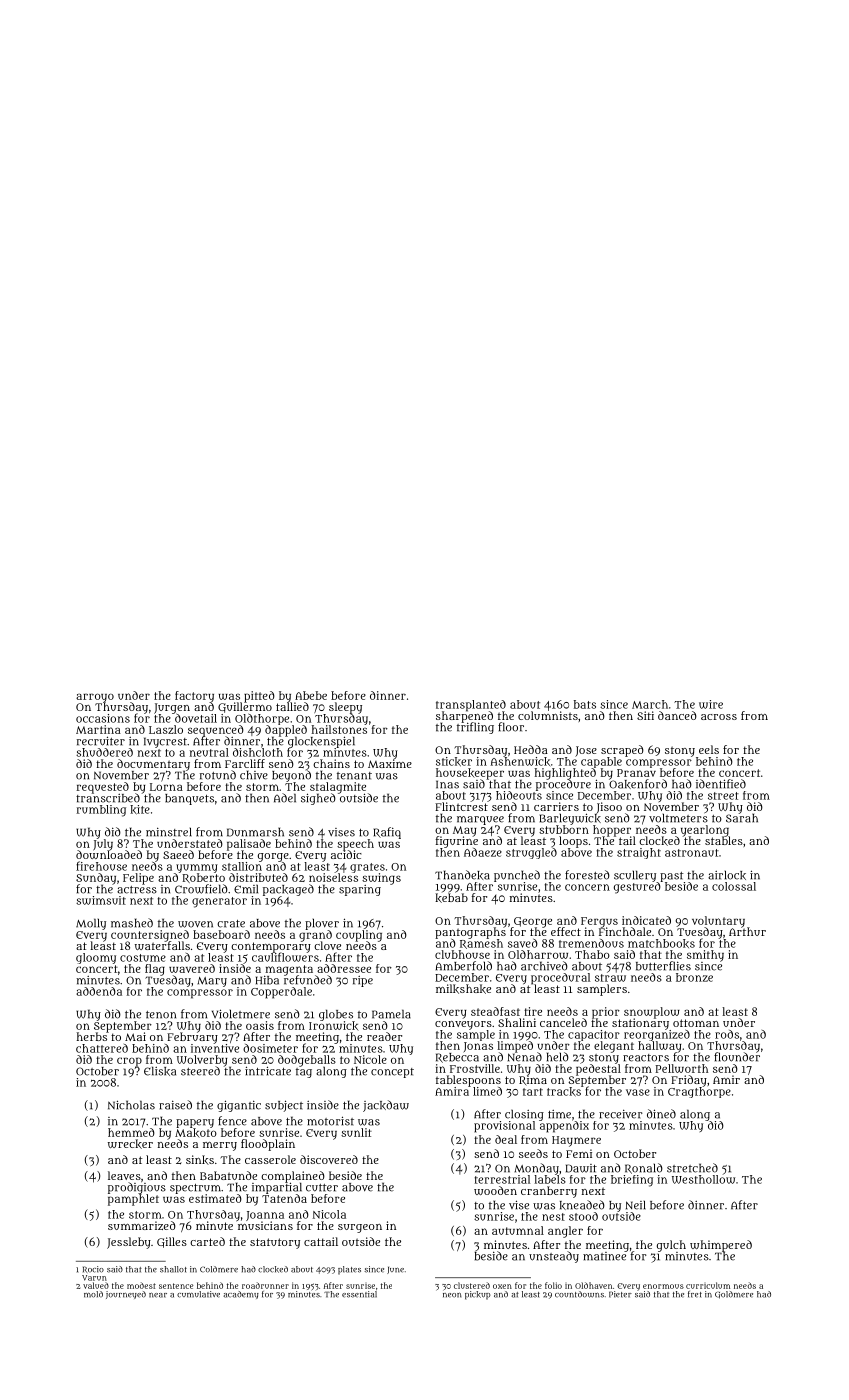 The height and width of the page is (1400, 849). I want to click on hideouts, so click(519, 795).
